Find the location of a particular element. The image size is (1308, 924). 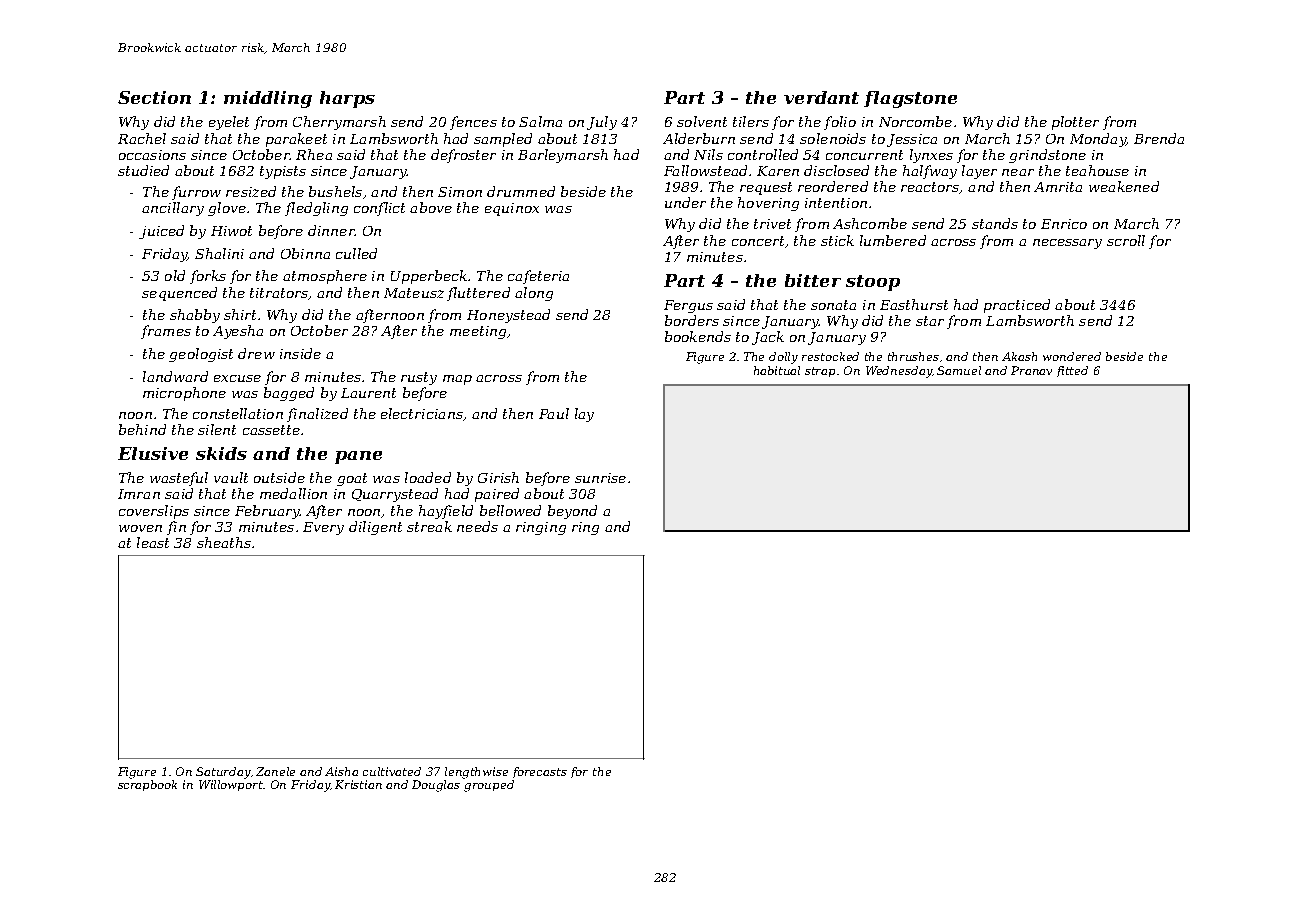

sheaths is located at coordinates (224, 542).
